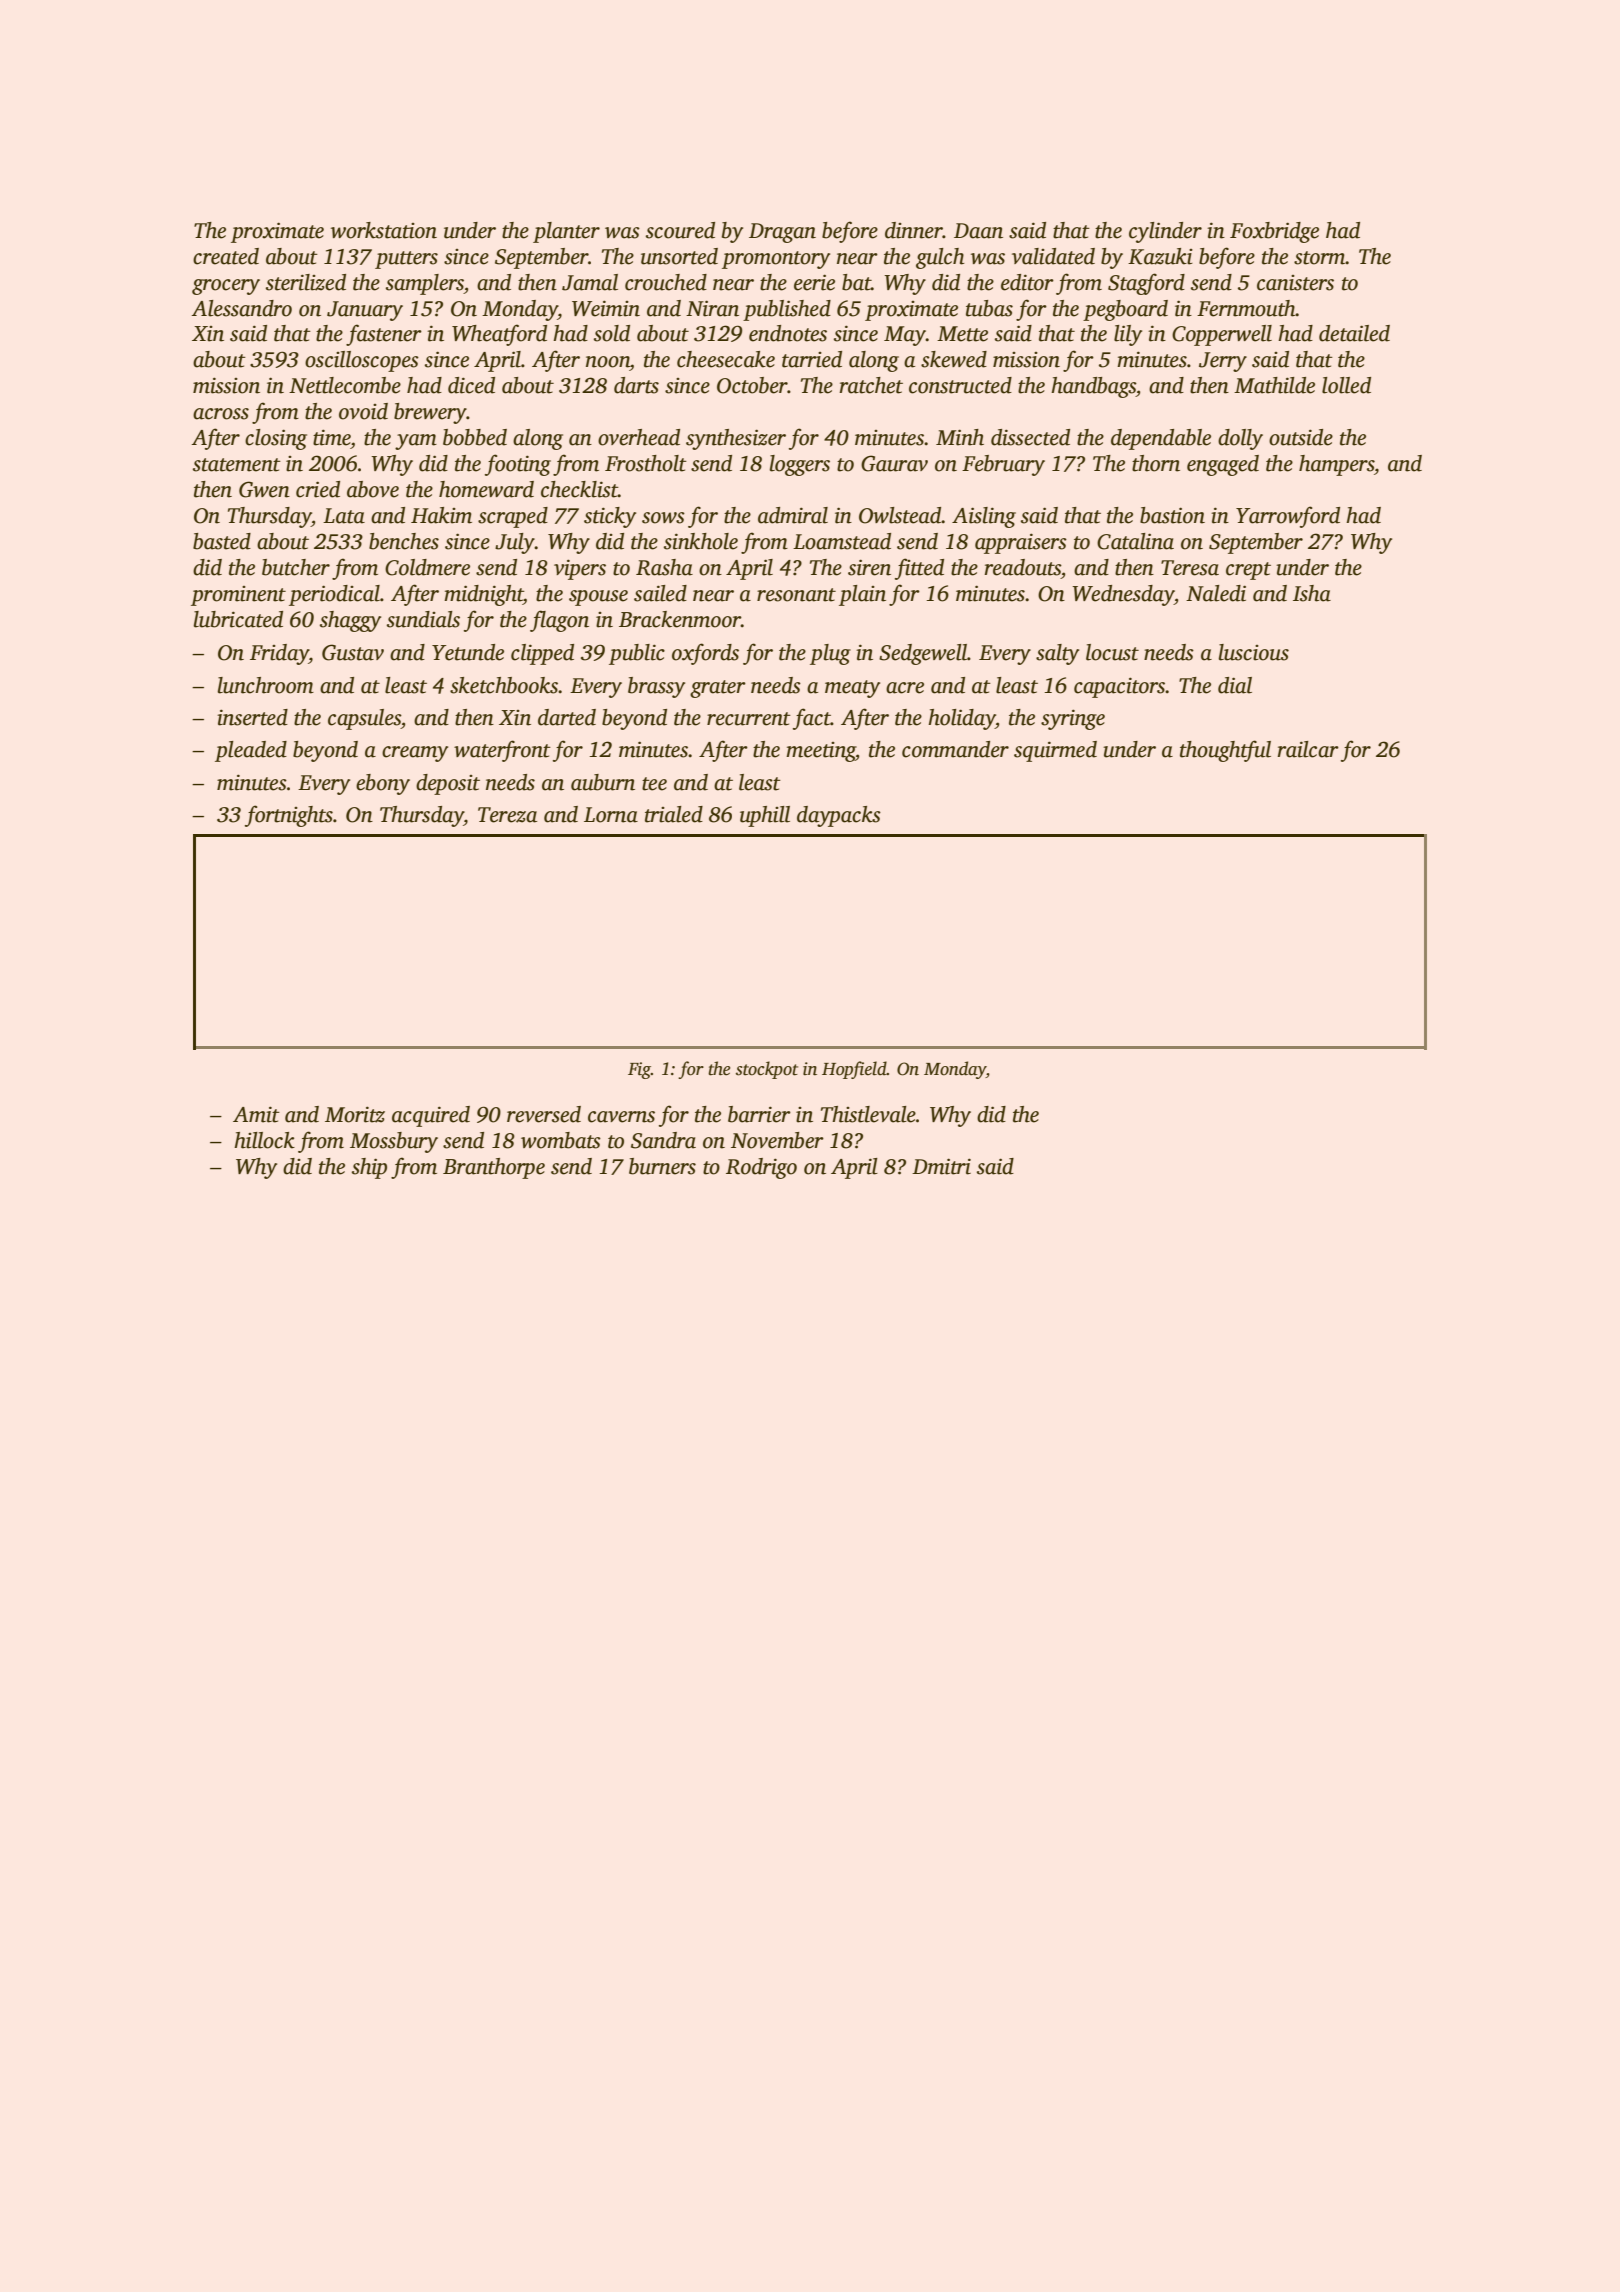 The width and height of the image is (1620, 2292). What do you see at coordinates (868, 1114) in the image?
I see `Thistlevale` at bounding box center [868, 1114].
